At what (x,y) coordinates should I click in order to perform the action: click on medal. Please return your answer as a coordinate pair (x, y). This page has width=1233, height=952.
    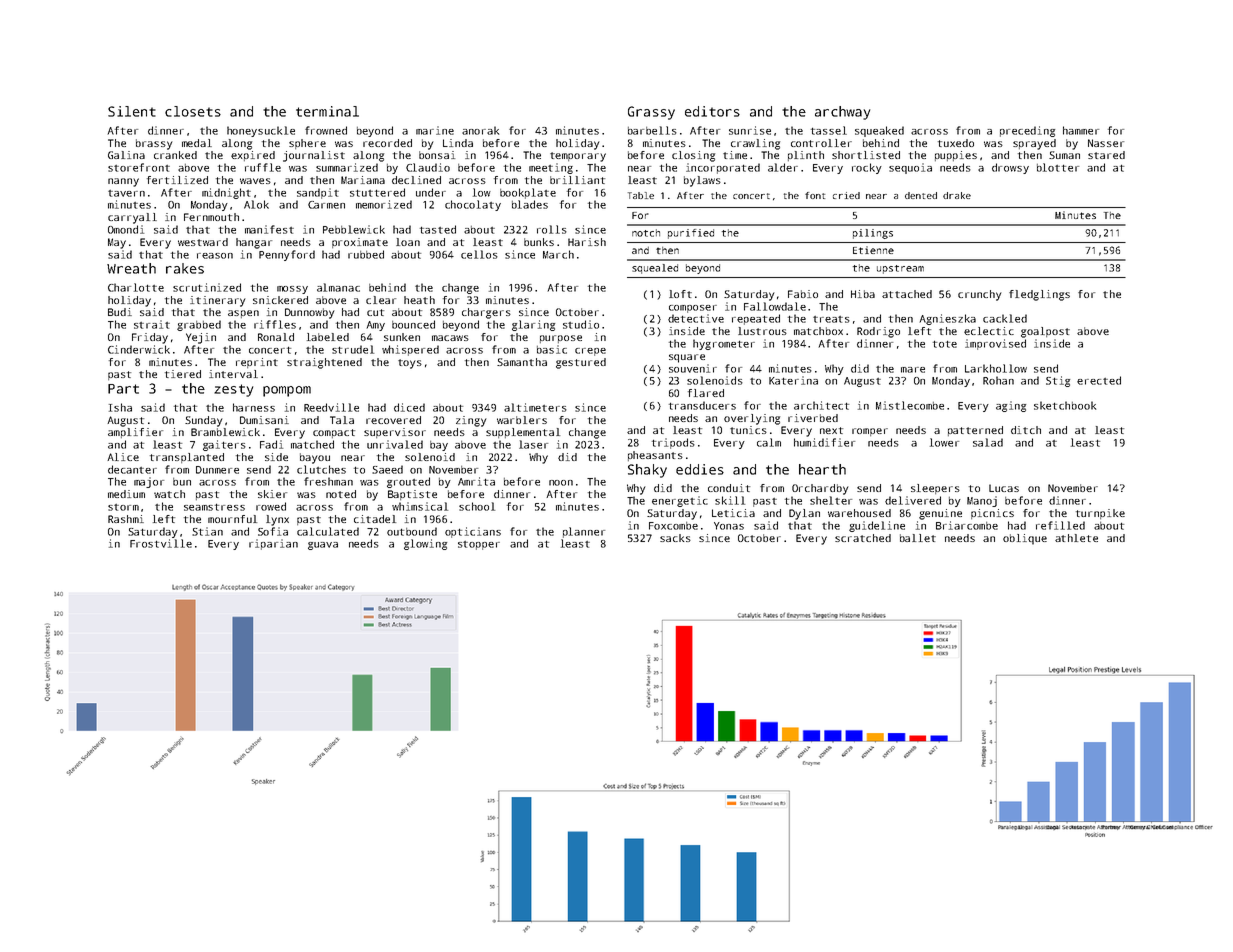
    Looking at the image, I should click on (197, 143).
